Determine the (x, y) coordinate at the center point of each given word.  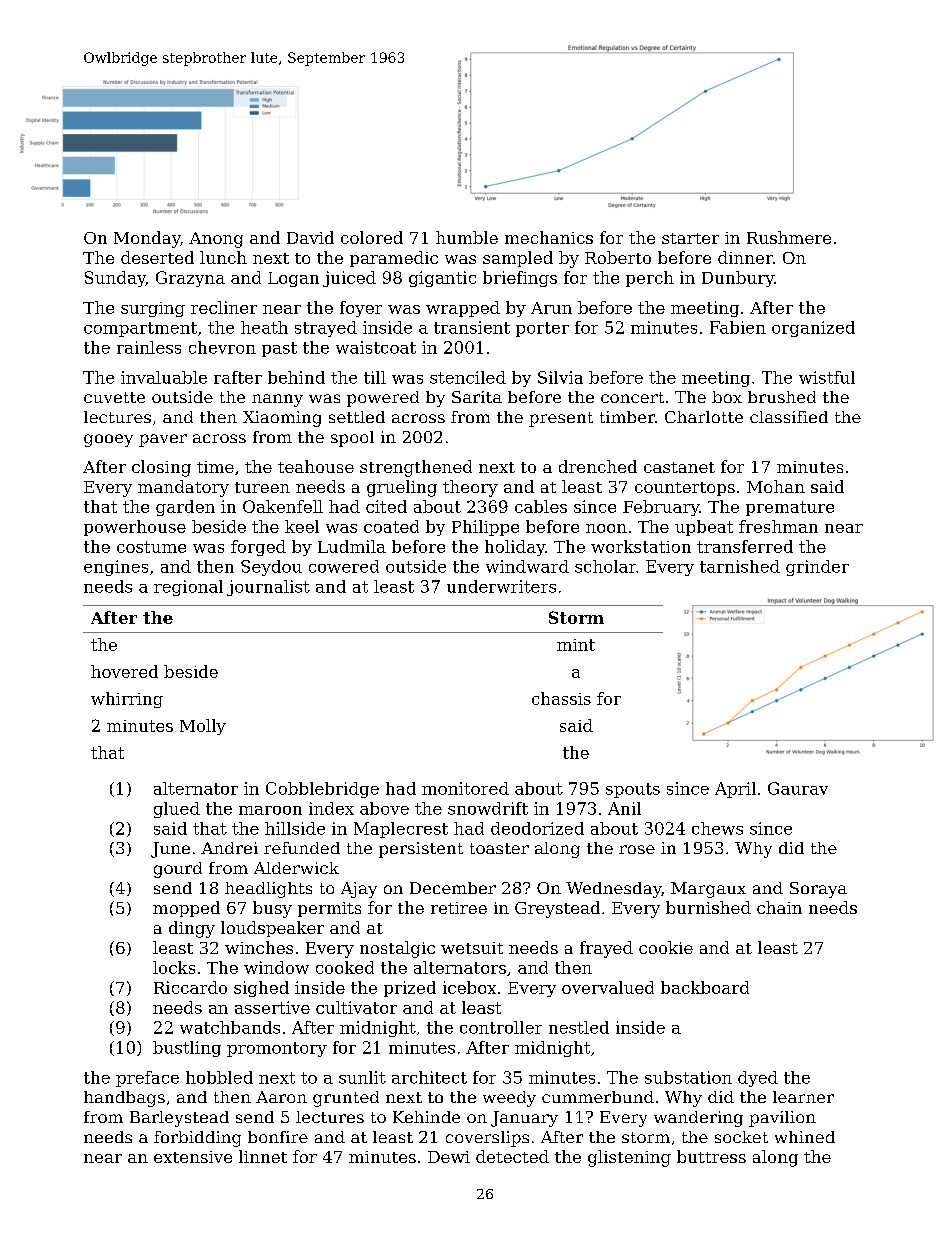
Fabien (738, 327)
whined (805, 1137)
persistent (421, 850)
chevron (222, 347)
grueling (402, 488)
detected (512, 1156)
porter (542, 329)
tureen (262, 487)
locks (174, 967)
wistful (827, 377)
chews (717, 828)
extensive (193, 1157)
